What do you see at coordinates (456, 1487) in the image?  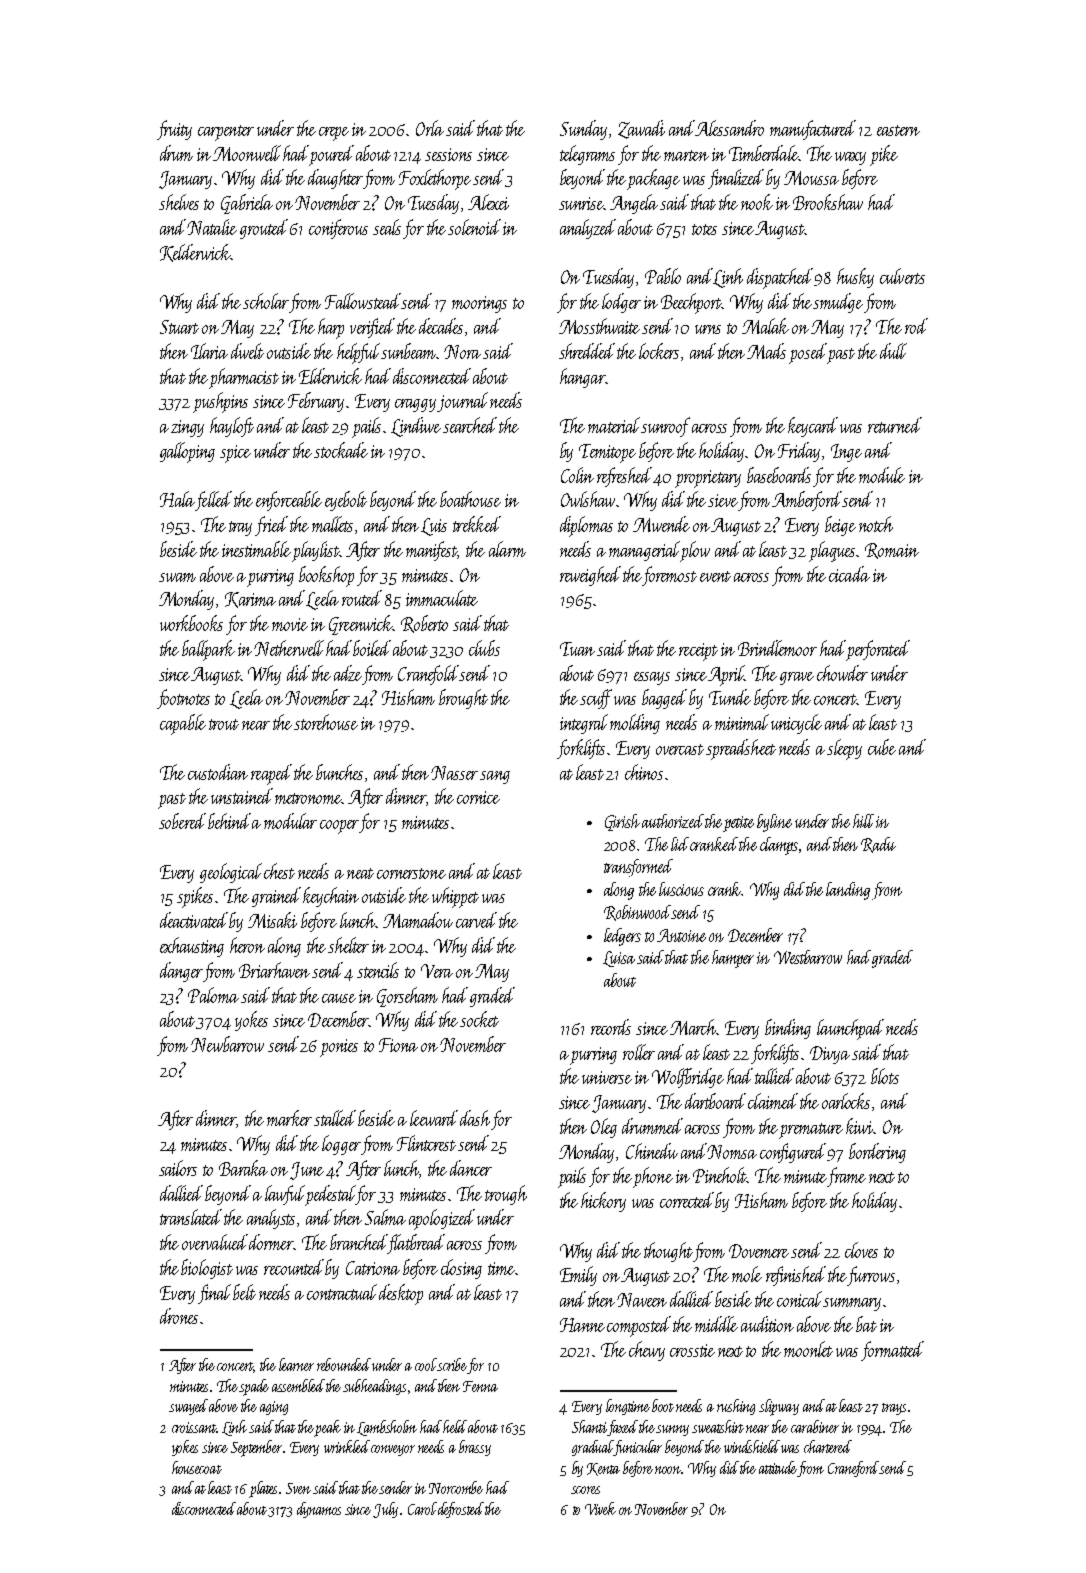 I see `Norcombe` at bounding box center [456, 1487].
